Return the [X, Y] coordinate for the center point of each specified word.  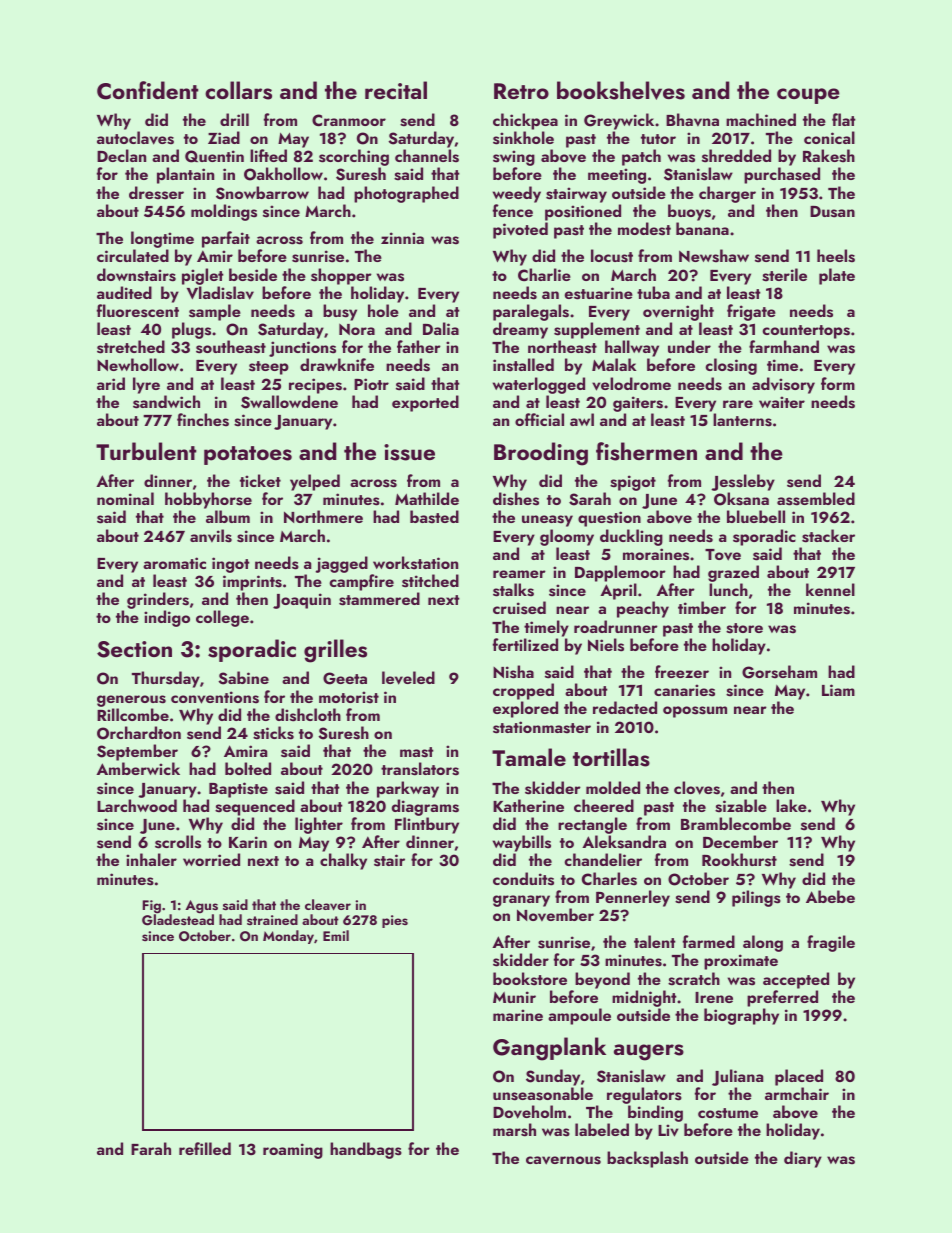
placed [799, 1077]
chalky [343, 861]
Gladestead [178, 920]
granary [521, 901]
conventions [215, 697]
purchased [782, 175]
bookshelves [621, 90]
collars [238, 90]
